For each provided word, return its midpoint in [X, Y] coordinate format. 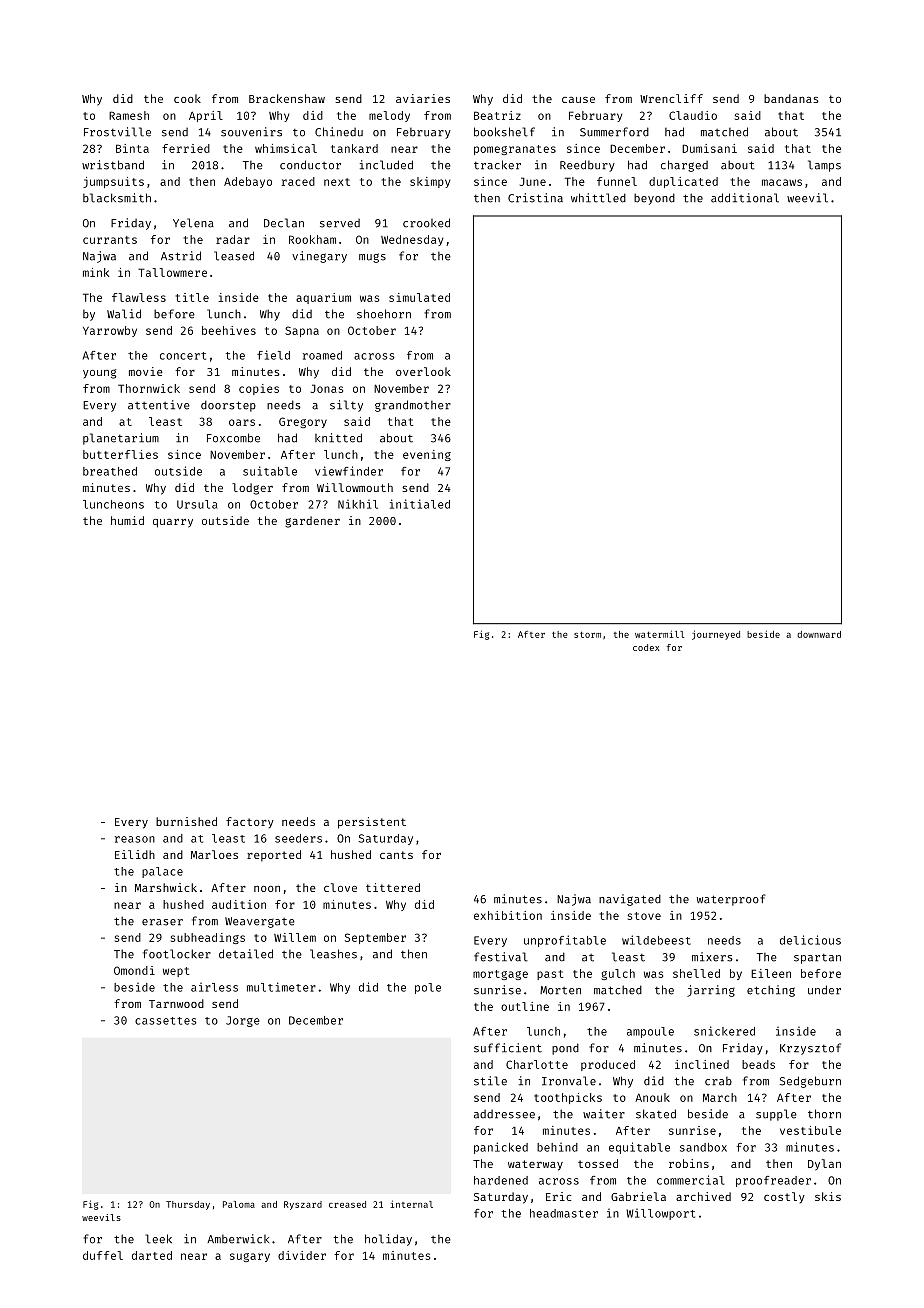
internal [412, 1204]
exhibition [508, 915]
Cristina [535, 198]
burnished [186, 821]
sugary [250, 1257]
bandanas [791, 98]
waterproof [731, 900]
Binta [132, 148]
